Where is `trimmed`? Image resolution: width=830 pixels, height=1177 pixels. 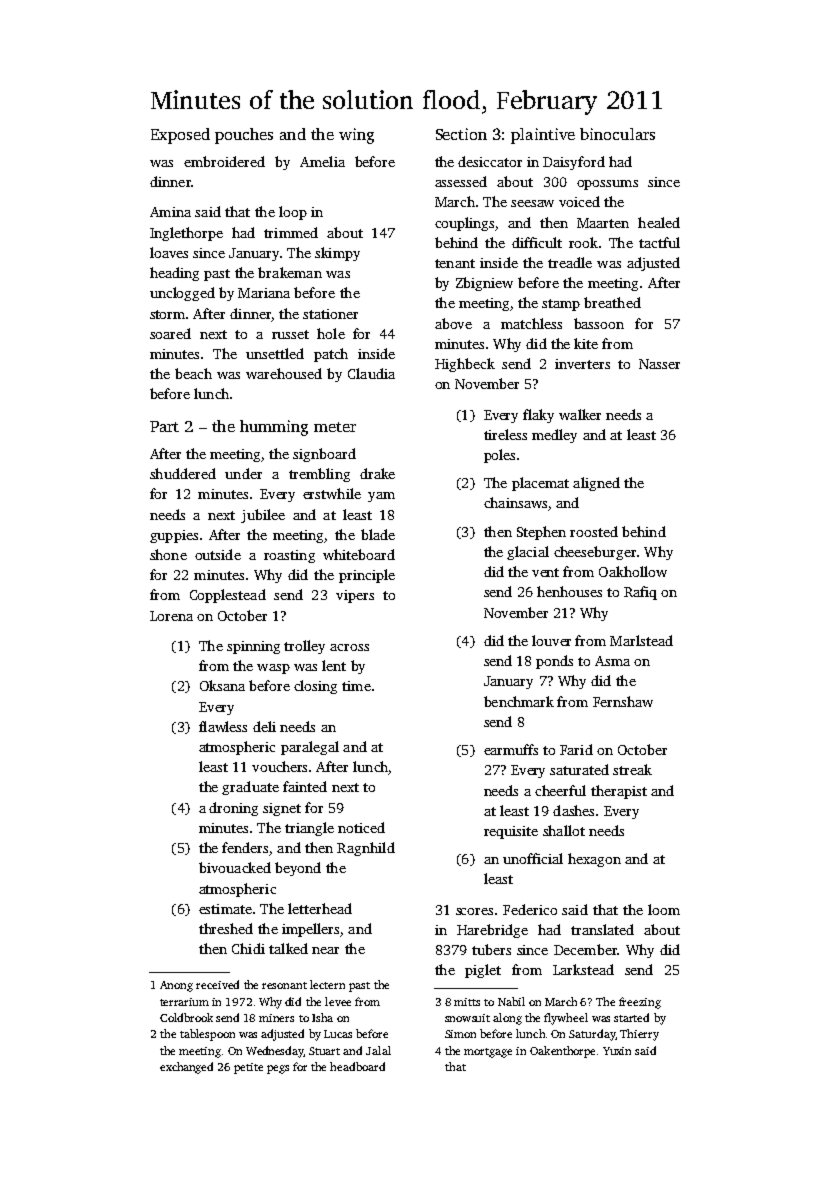 trimmed is located at coordinates (291, 232).
